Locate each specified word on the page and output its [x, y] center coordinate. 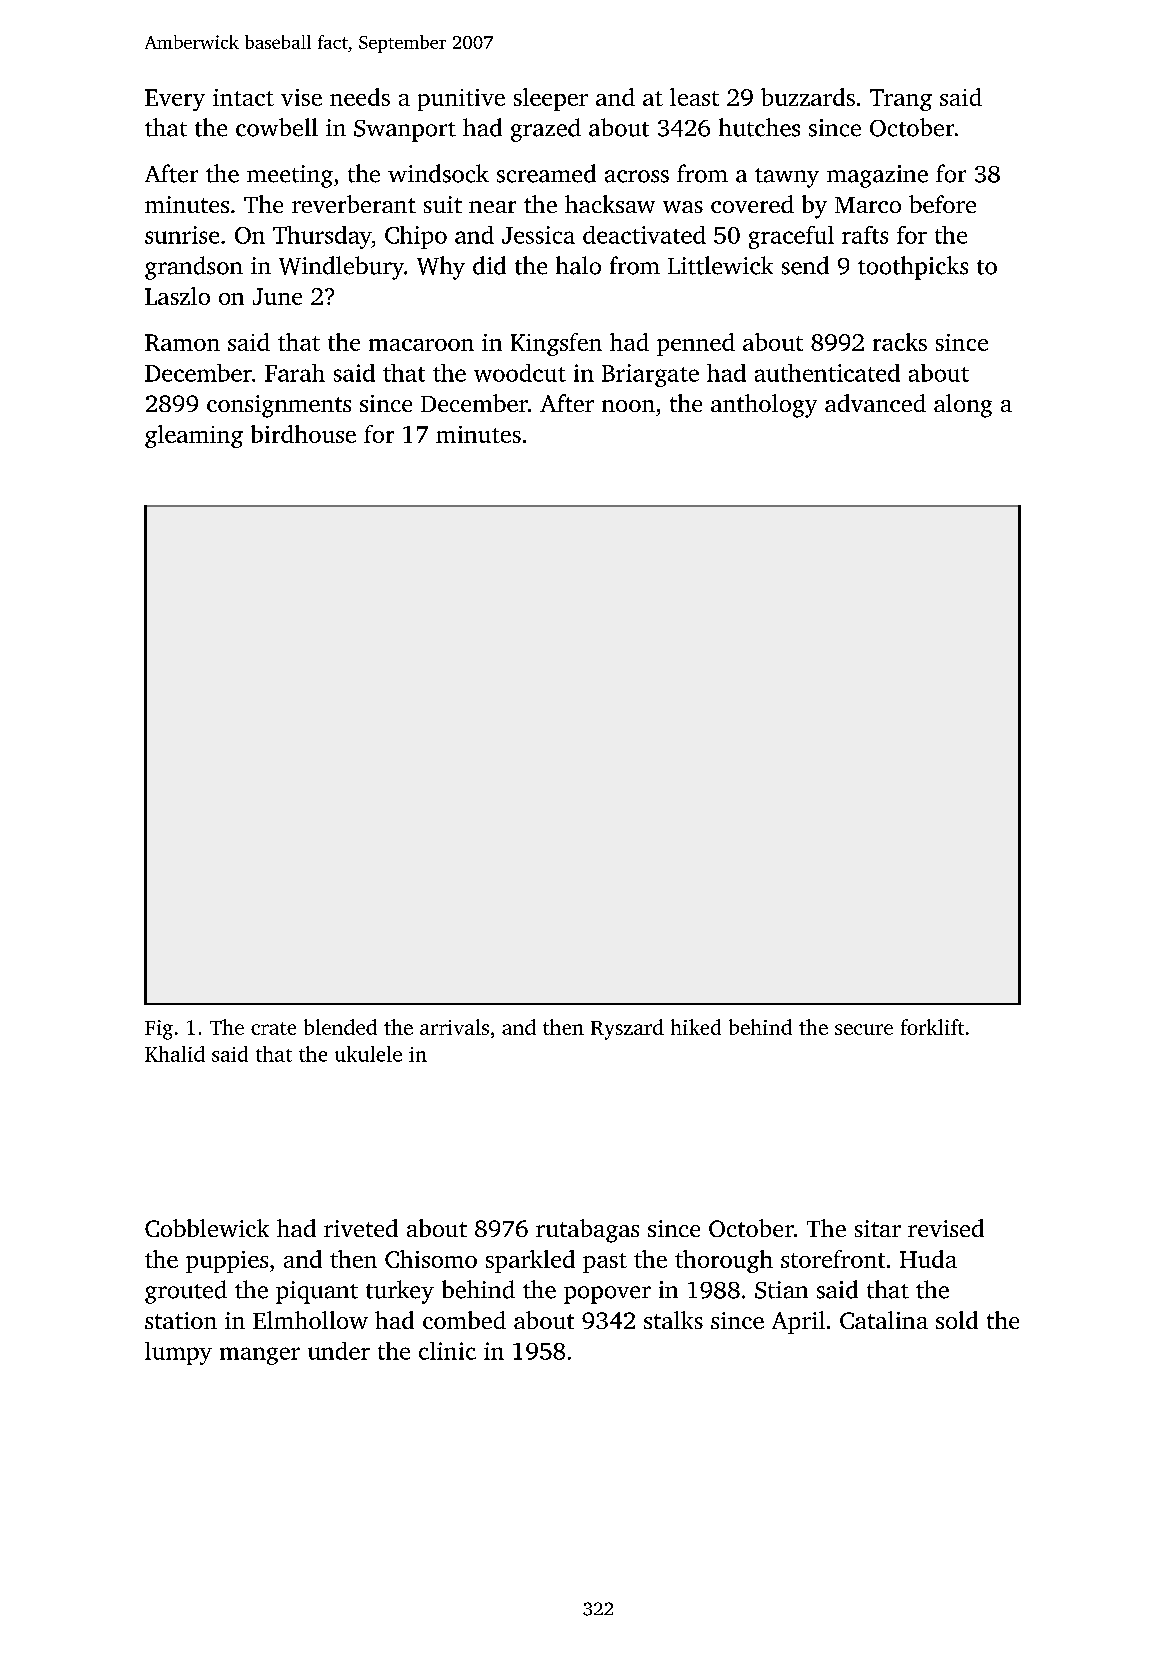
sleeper [551, 99]
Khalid [175, 1054]
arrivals [454, 1027]
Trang [901, 100]
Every [175, 100]
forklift [932, 1027]
